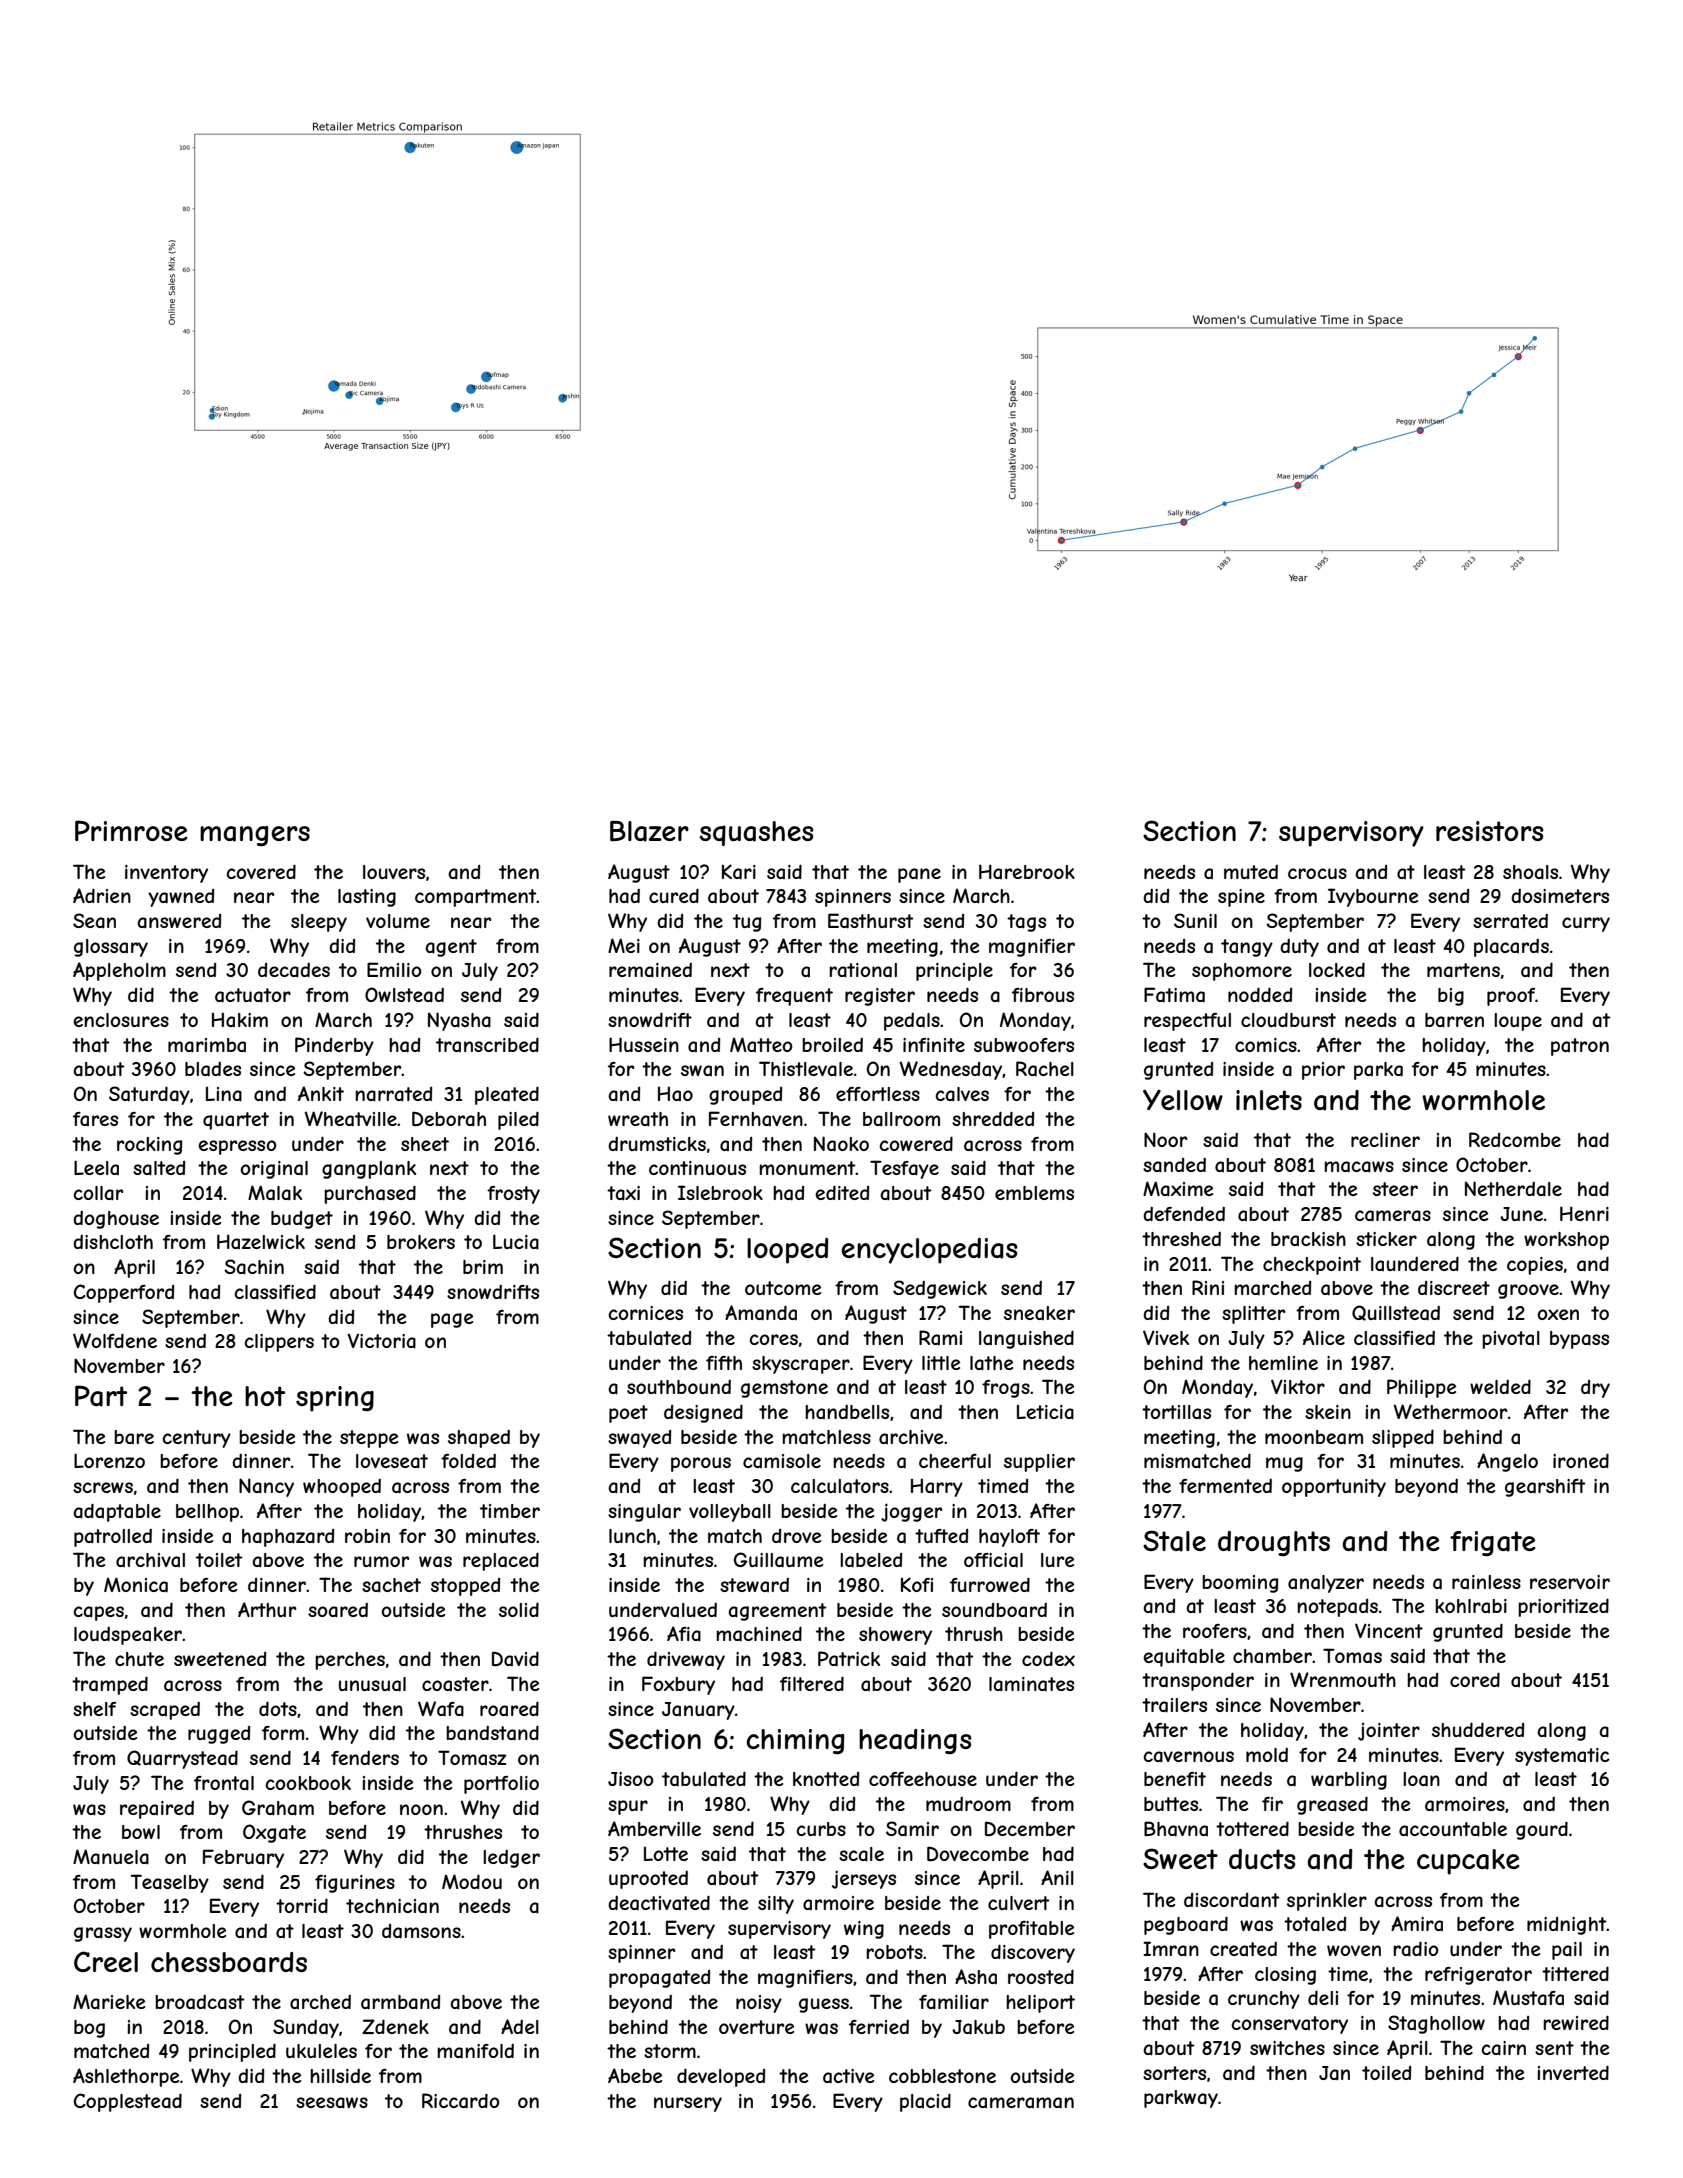 Image resolution: width=1683 pixels, height=2178 pixels. What do you see at coordinates (635, 2075) in the image?
I see `Abebe` at bounding box center [635, 2075].
